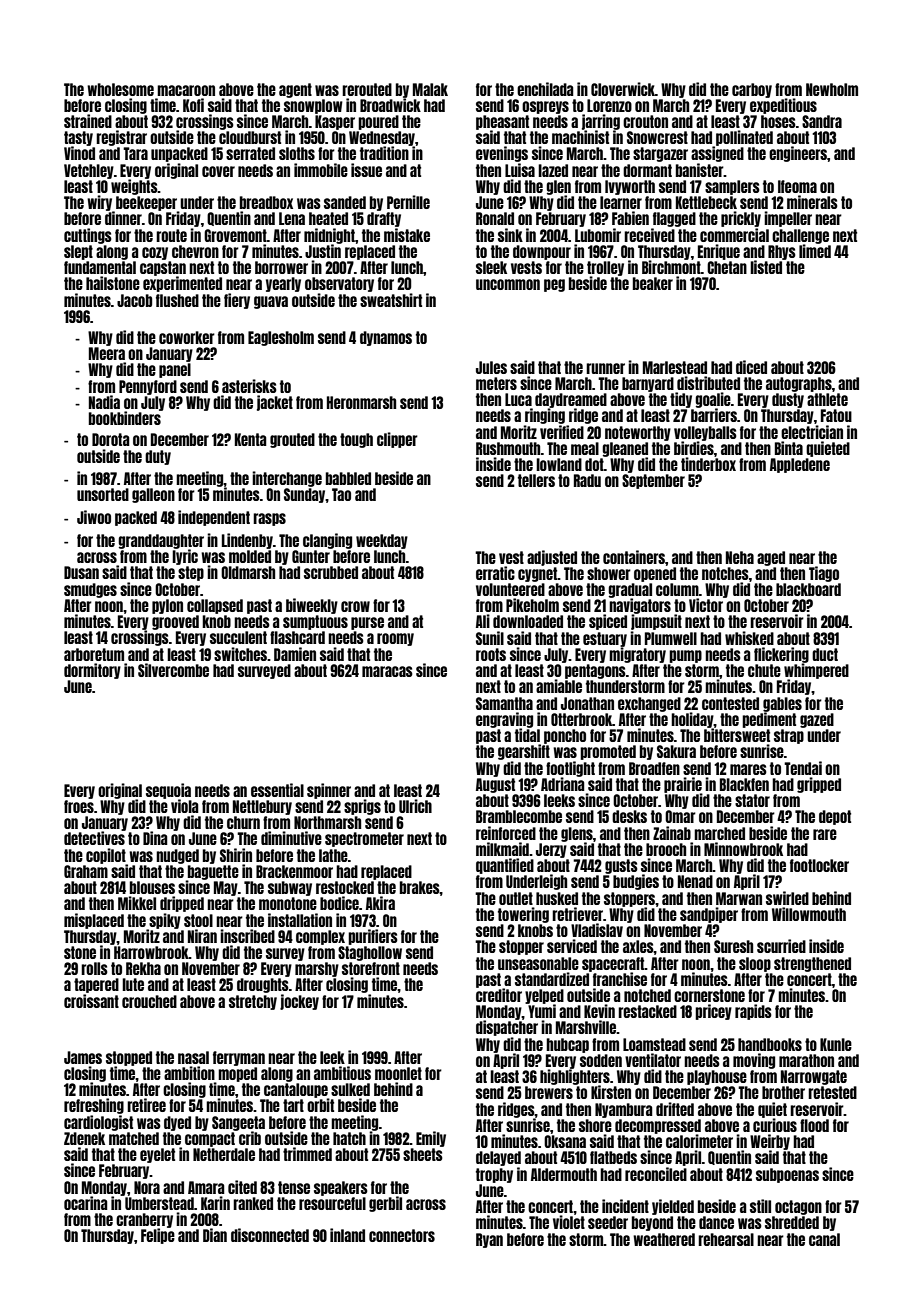  I want to click on clipper, so click(397, 440).
